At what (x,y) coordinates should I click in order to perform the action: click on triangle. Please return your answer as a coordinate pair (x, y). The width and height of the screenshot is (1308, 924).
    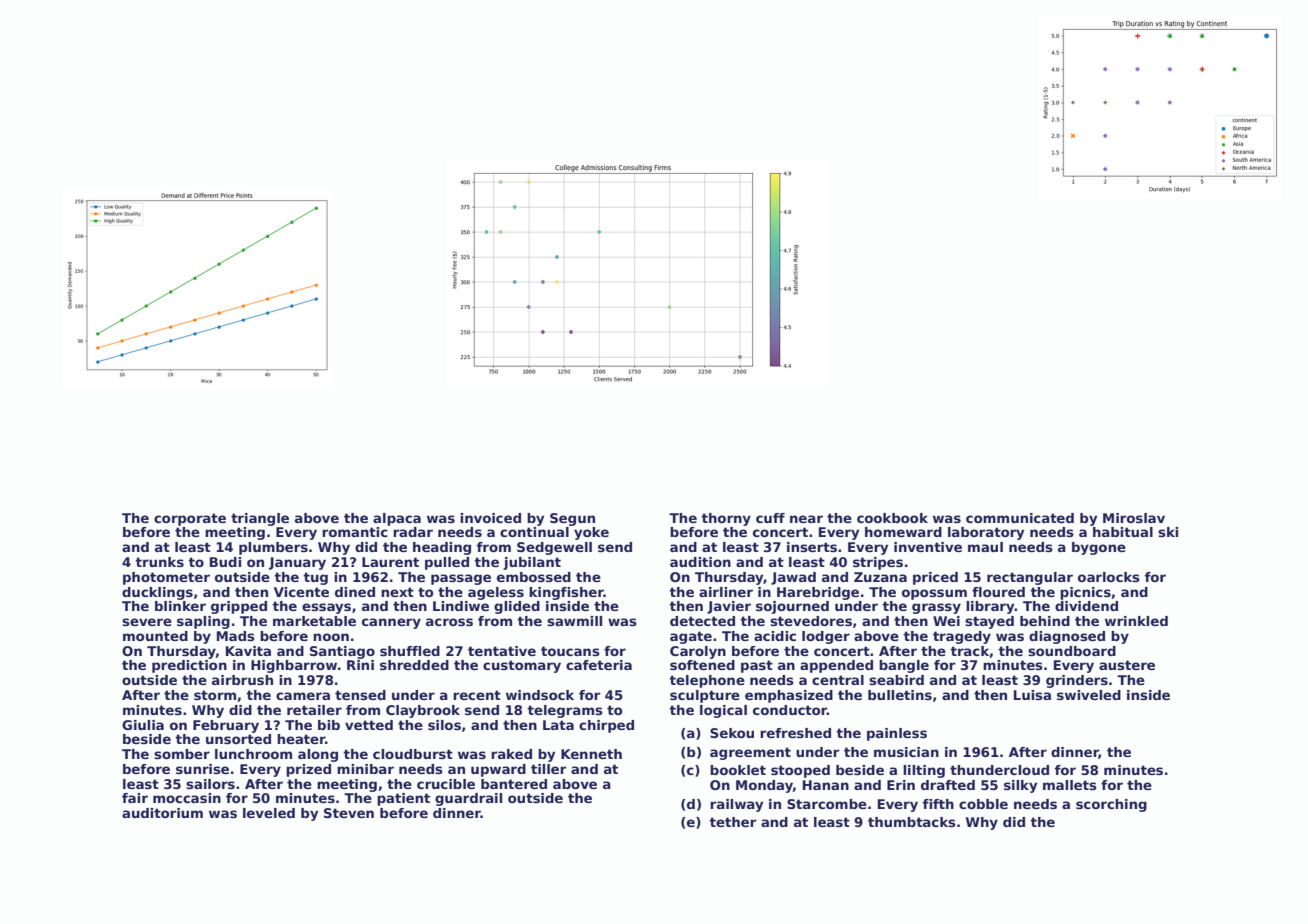
    Looking at the image, I should click on (260, 519).
